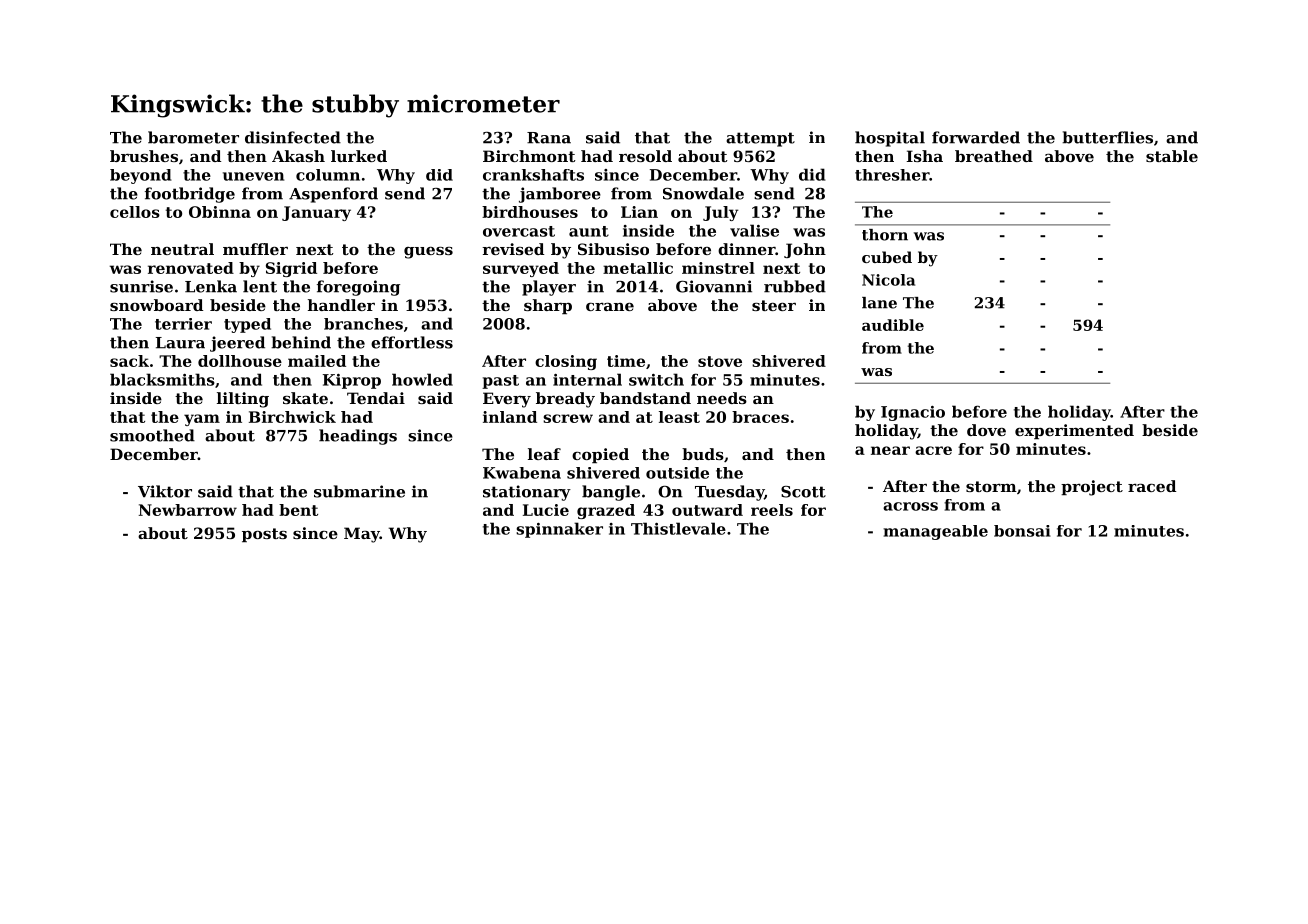  I want to click on butterflies, so click(1107, 137).
